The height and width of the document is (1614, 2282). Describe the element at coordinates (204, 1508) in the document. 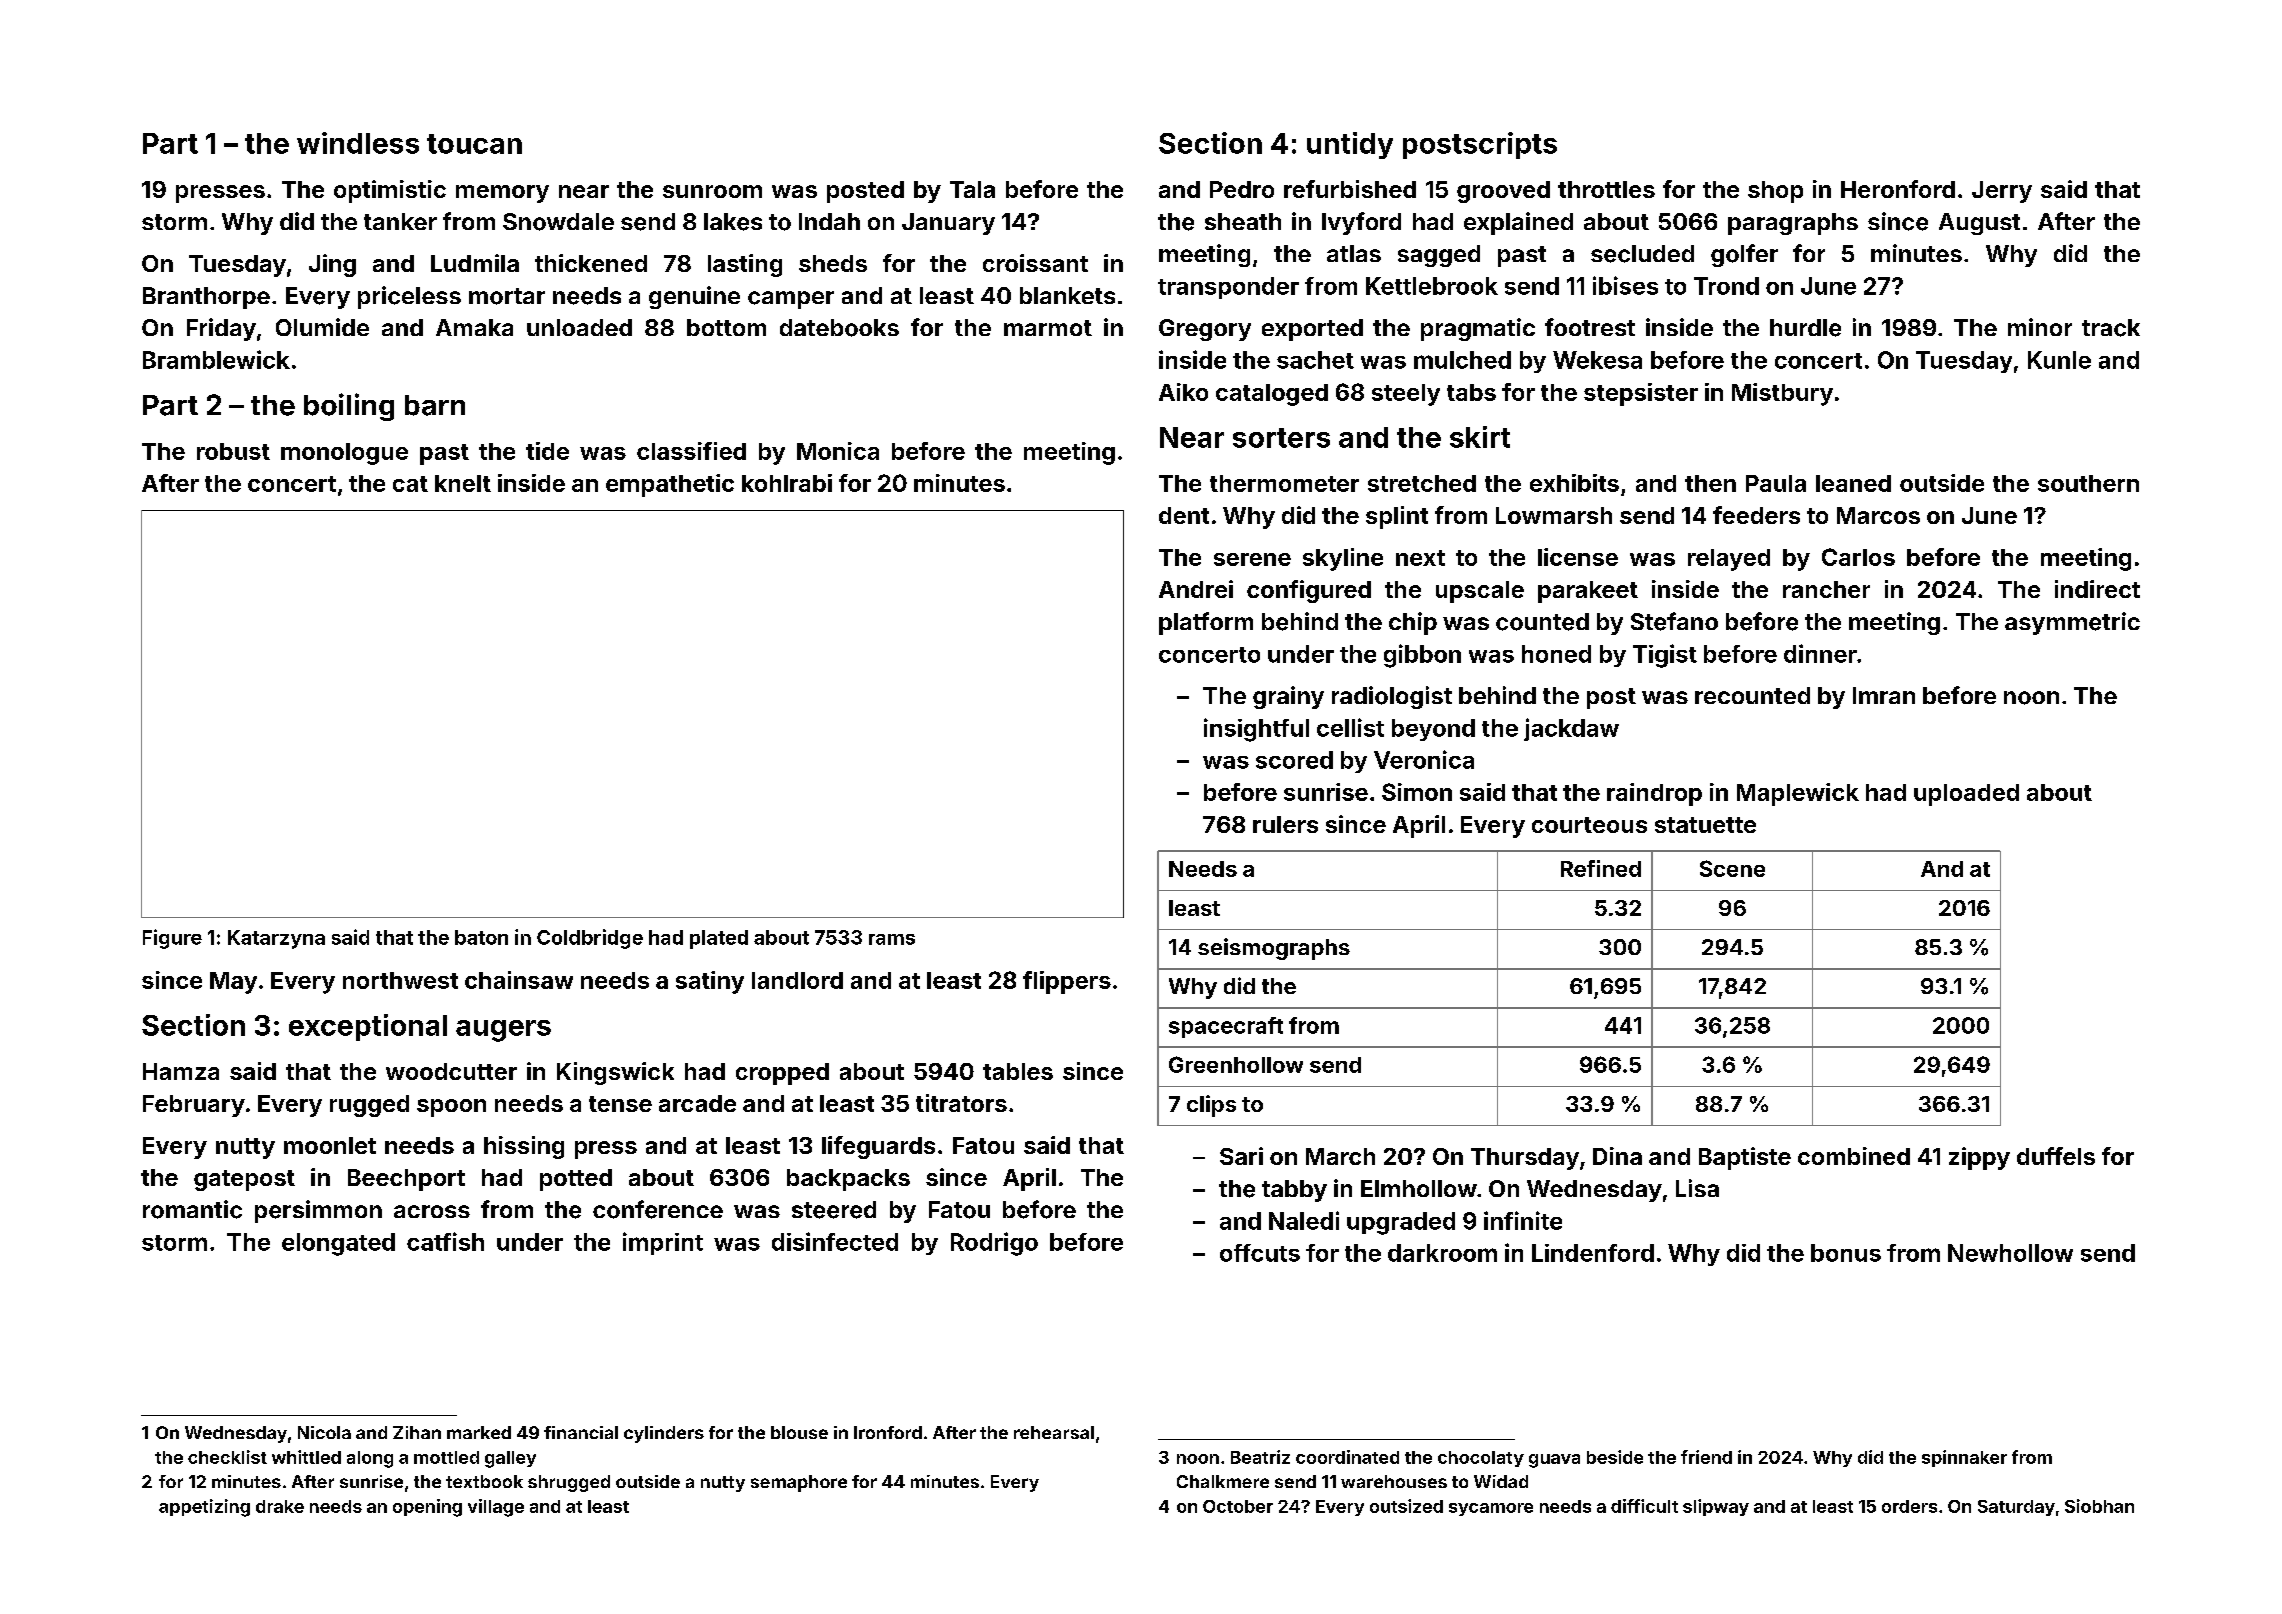

I see `appetizing` at that location.
